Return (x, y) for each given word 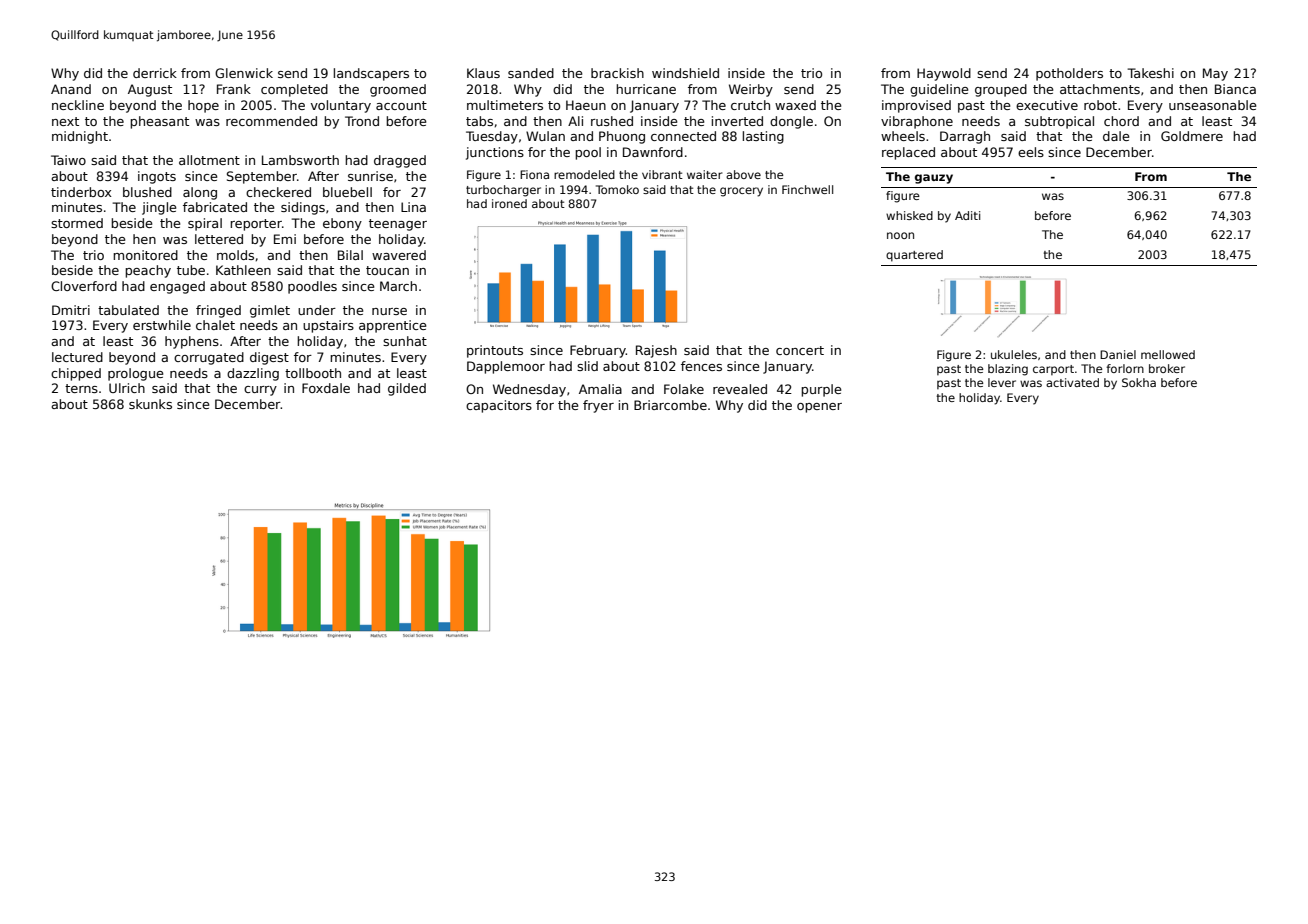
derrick (155, 73)
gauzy (934, 179)
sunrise (370, 176)
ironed (509, 203)
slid (587, 366)
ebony (342, 224)
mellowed (1168, 354)
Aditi (967, 215)
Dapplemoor (506, 367)
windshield (685, 73)
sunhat (405, 341)
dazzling (253, 374)
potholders (1069, 74)
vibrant (662, 174)
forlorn (1125, 368)
